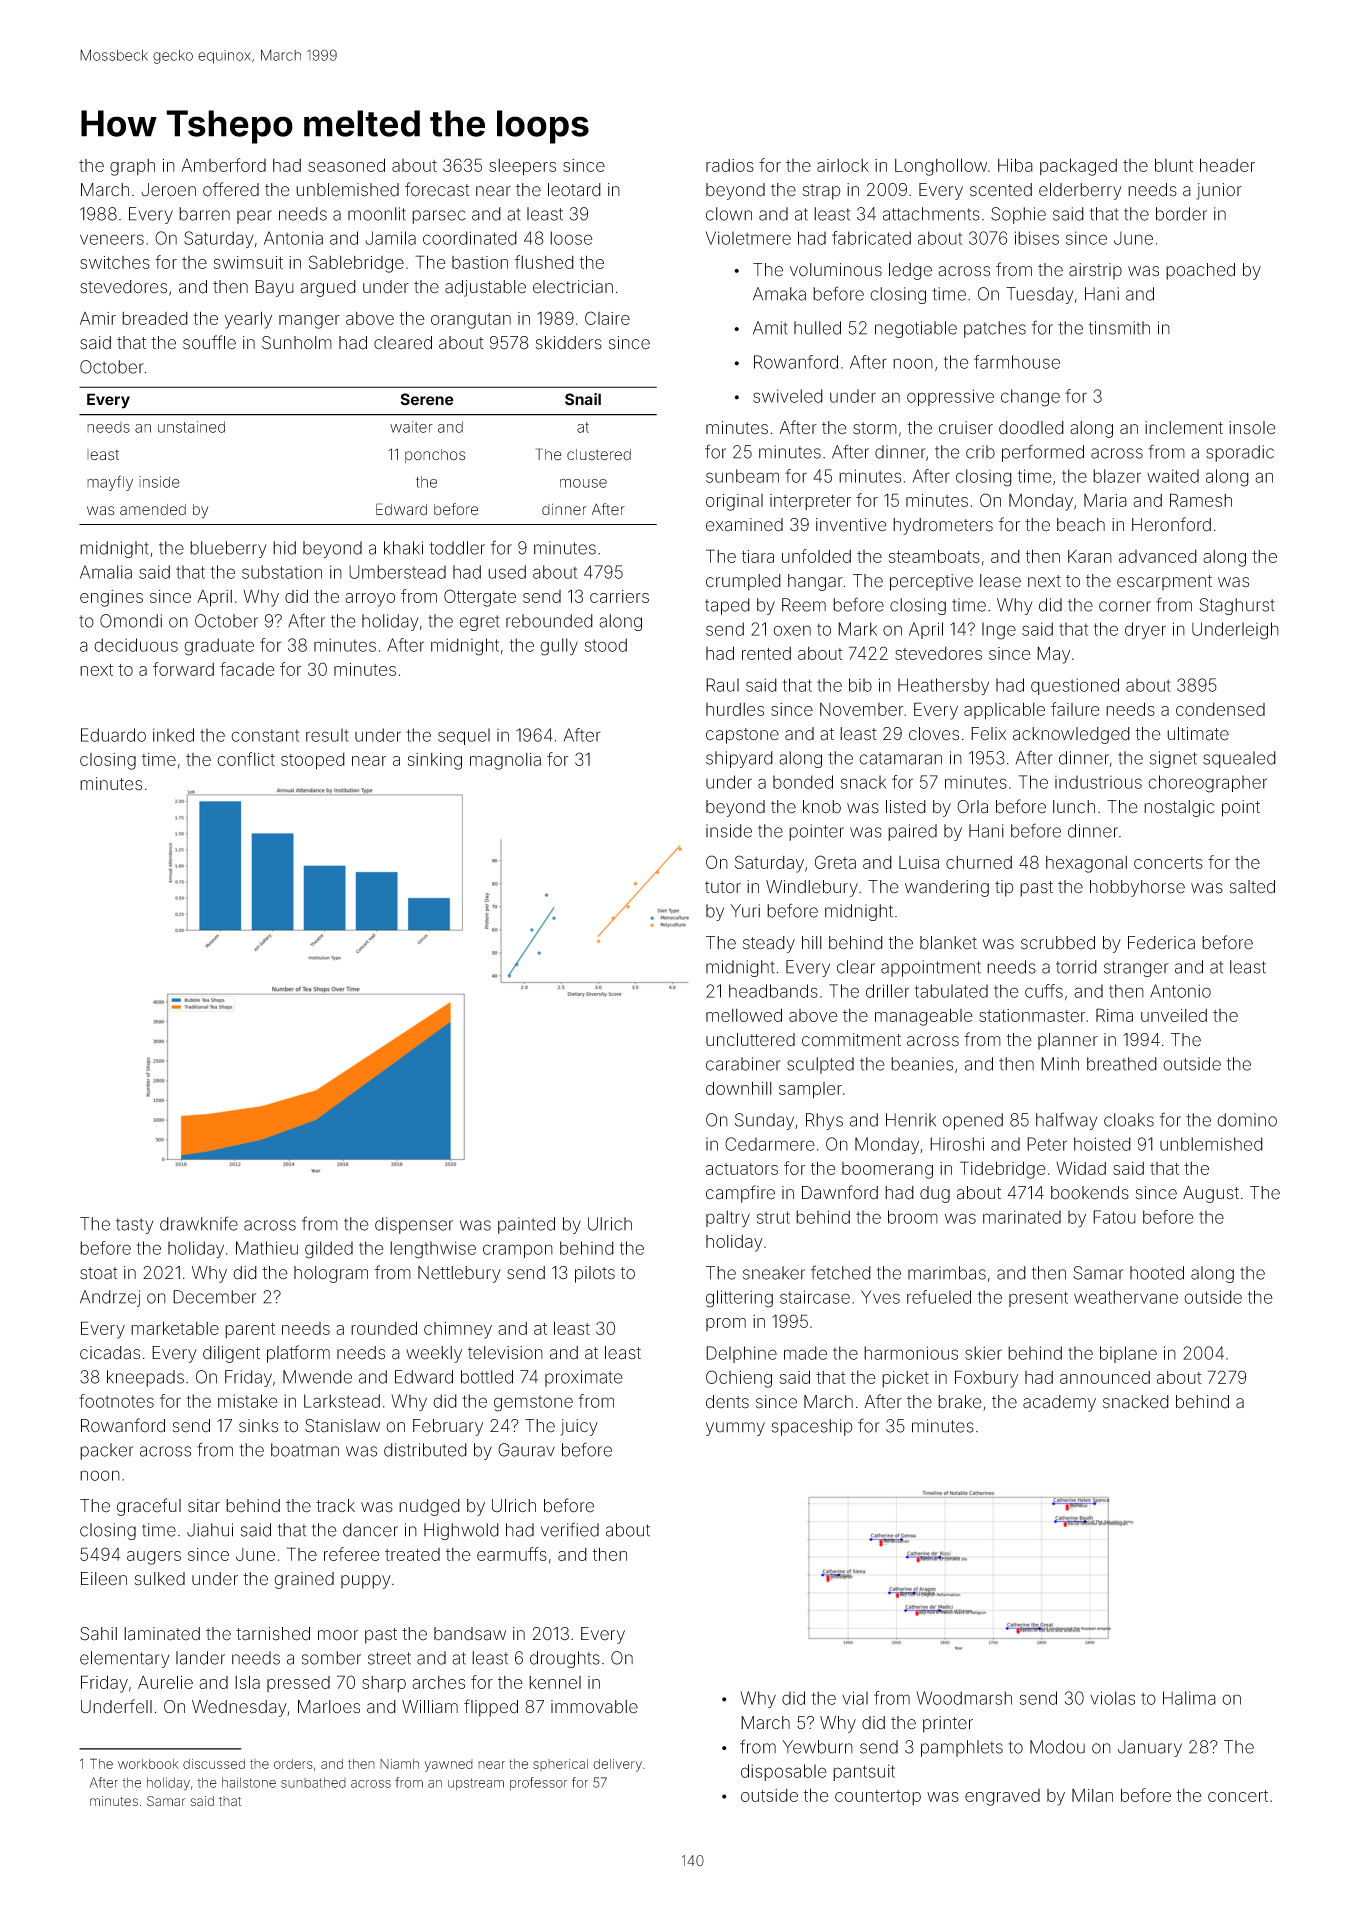 This page has height=1926, width=1362. What do you see at coordinates (843, 165) in the page?
I see `airlock` at bounding box center [843, 165].
